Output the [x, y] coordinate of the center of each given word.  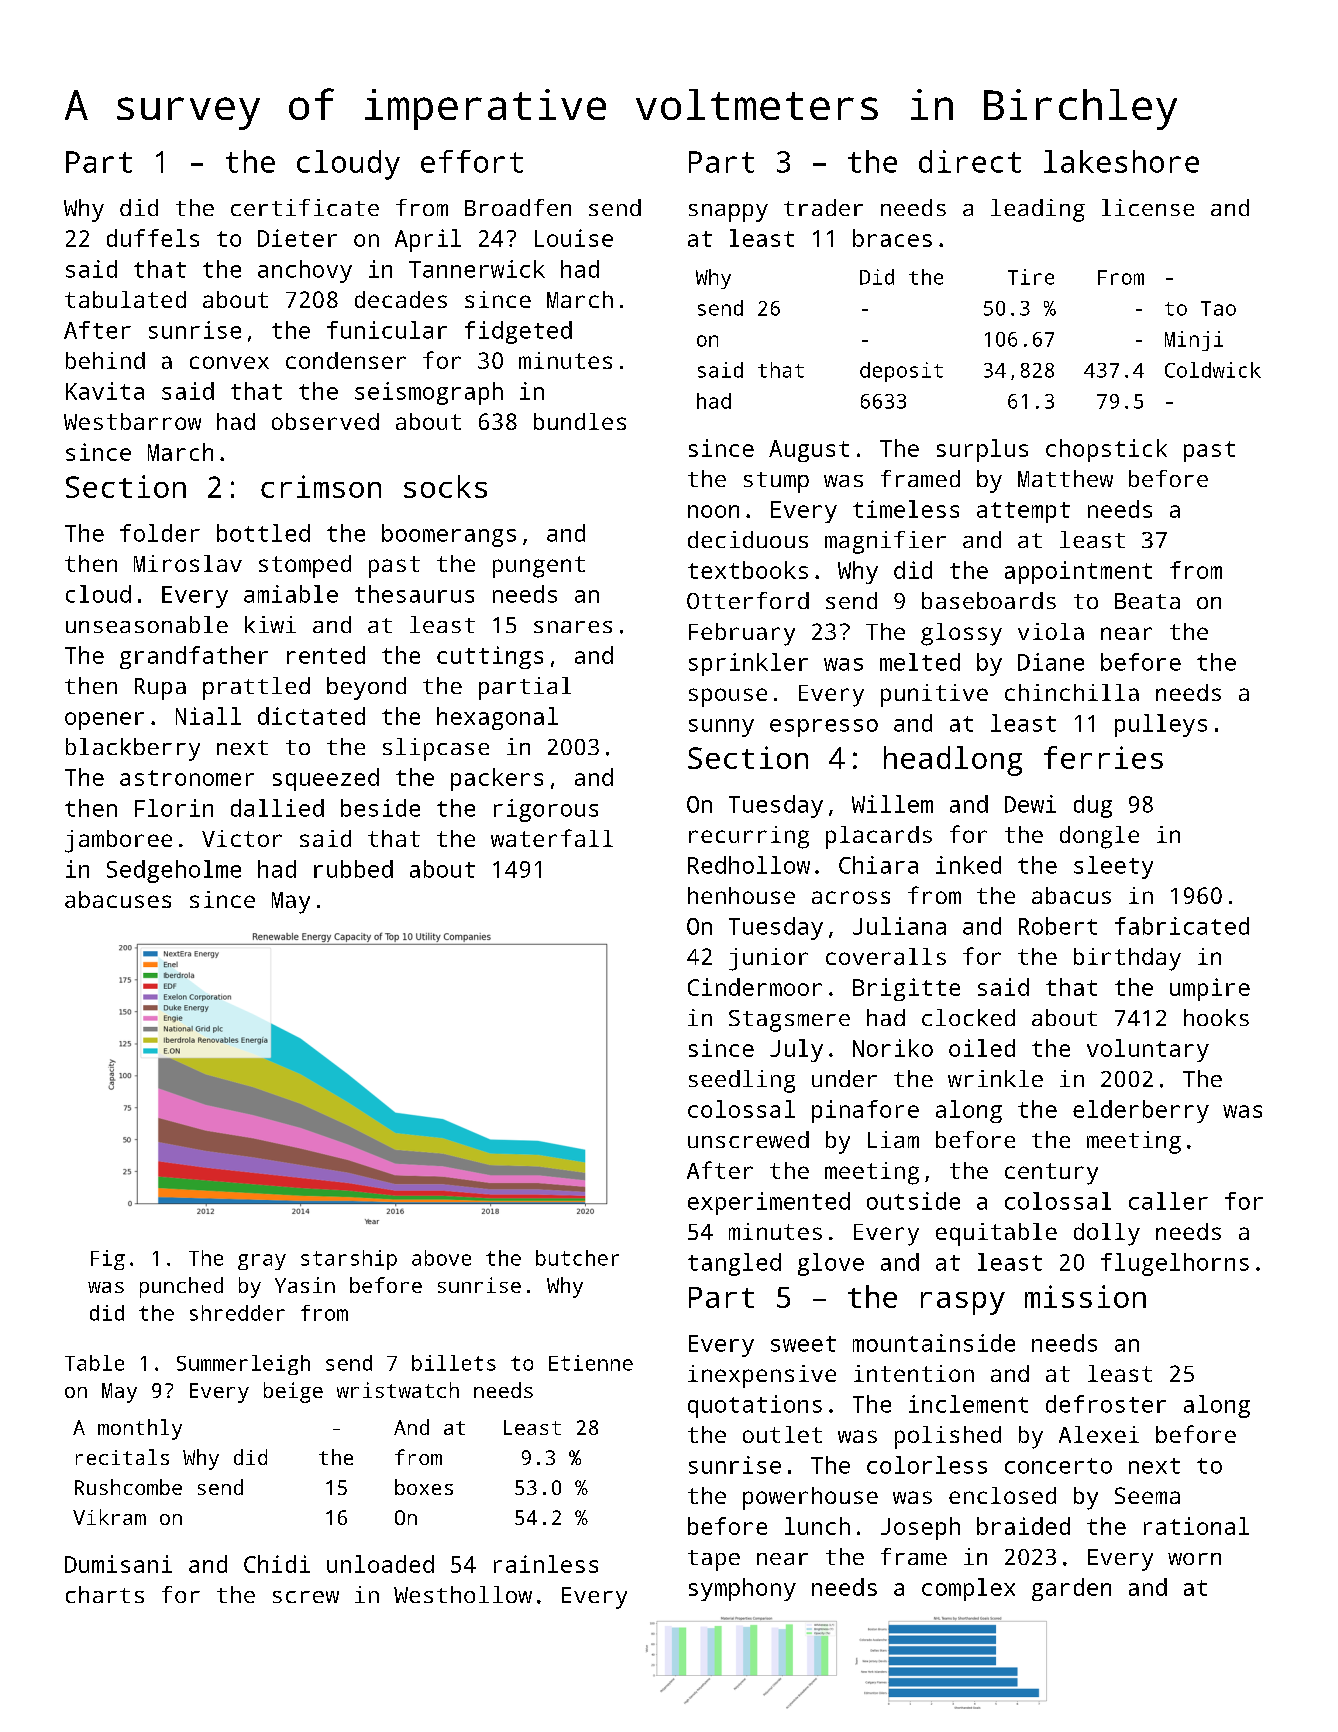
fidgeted [518, 332]
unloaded [380, 1564]
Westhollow [463, 1594]
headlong [953, 761]
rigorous [546, 810]
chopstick [1106, 450]
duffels [153, 238]
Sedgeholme [174, 871]
